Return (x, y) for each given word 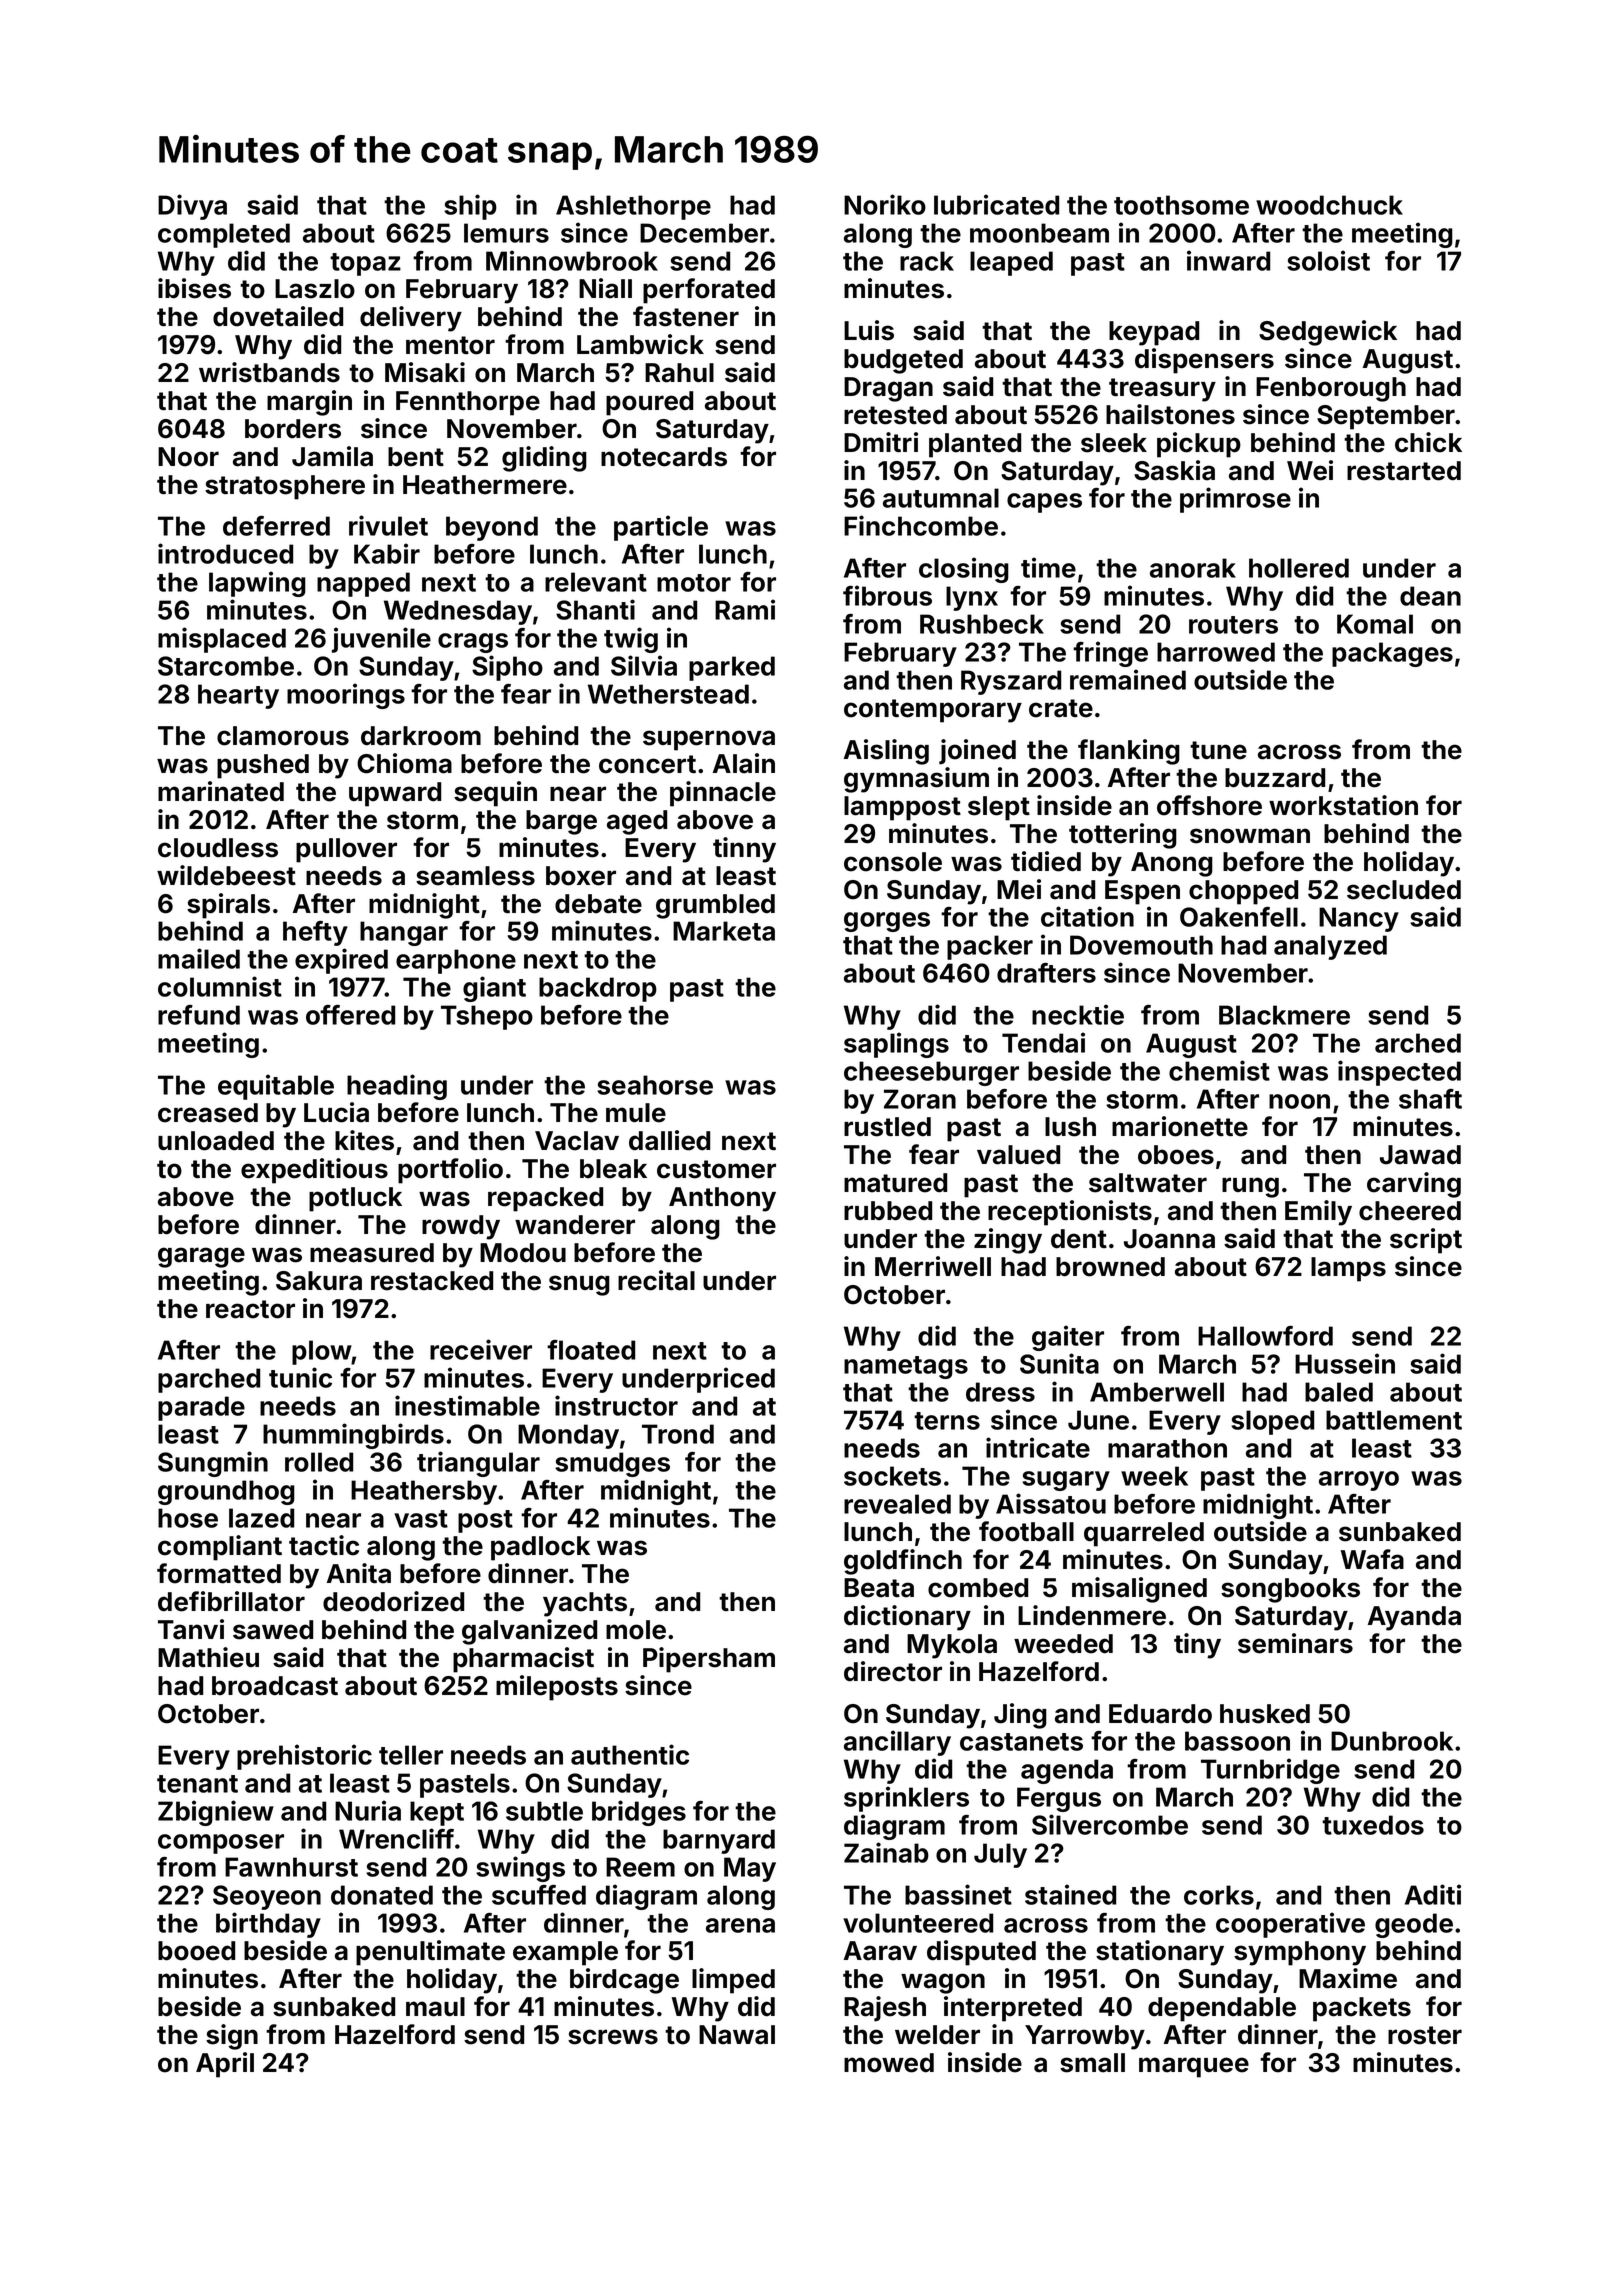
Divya (192, 207)
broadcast (275, 1686)
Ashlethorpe (633, 207)
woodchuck (1329, 205)
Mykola (952, 1646)
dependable (1222, 2009)
